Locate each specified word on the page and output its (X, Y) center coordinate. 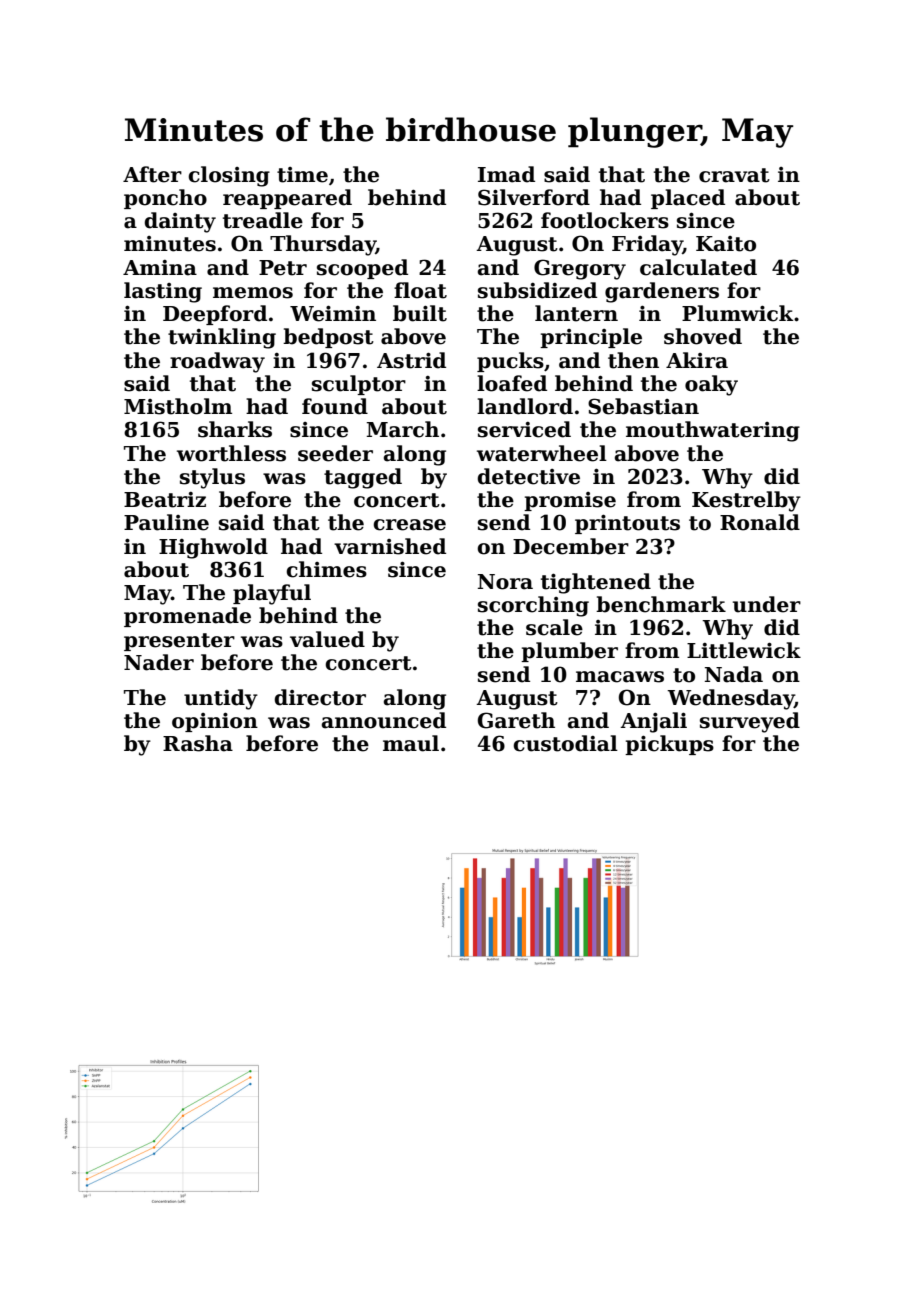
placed (688, 199)
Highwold (213, 548)
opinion (215, 722)
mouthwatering (713, 431)
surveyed (750, 722)
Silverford (534, 197)
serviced (524, 429)
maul (411, 743)
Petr (283, 268)
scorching (533, 606)
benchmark (661, 604)
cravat (734, 175)
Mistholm (178, 406)
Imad (506, 174)
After (152, 174)
